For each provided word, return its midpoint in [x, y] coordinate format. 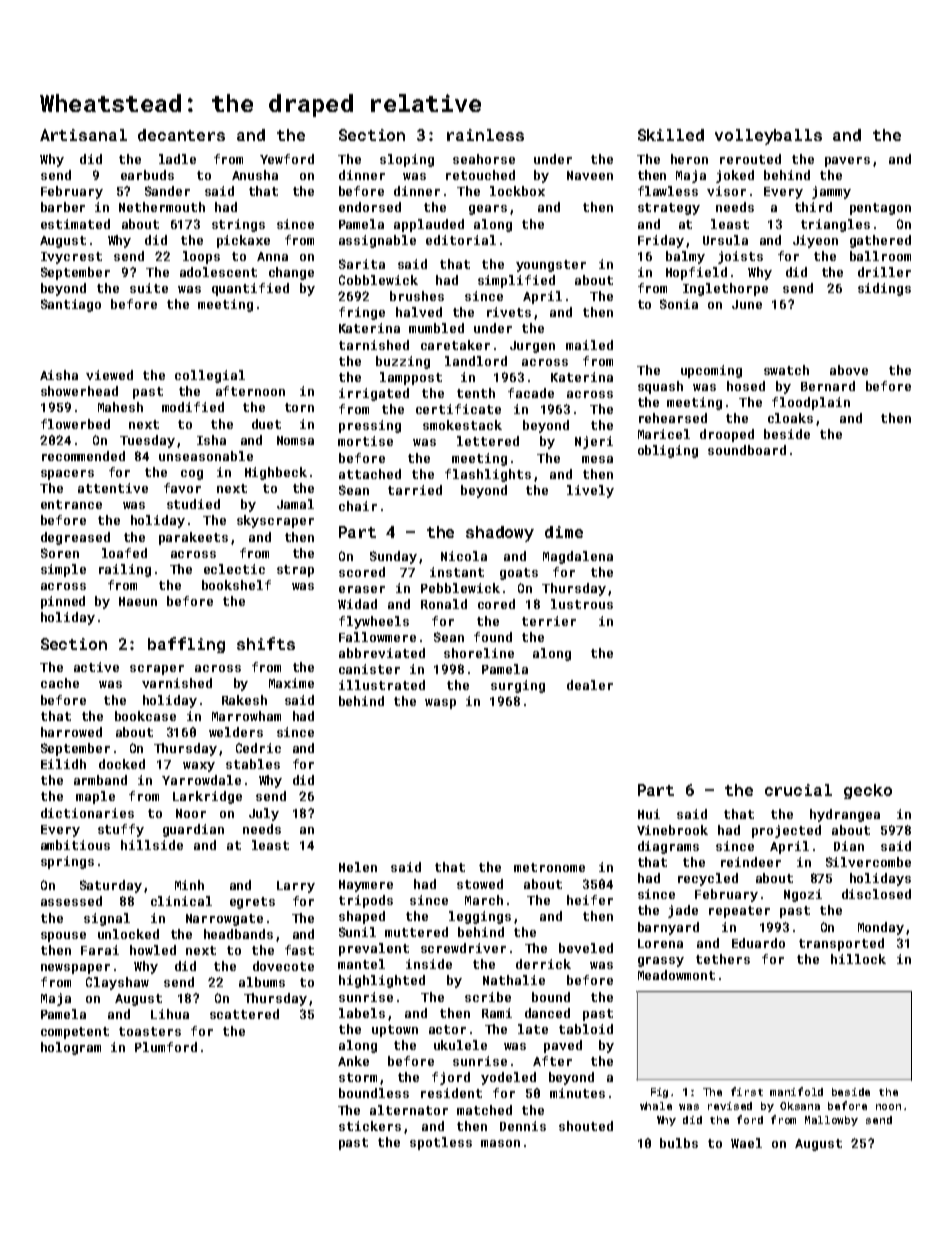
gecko [868, 791]
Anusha [255, 175]
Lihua [170, 1014]
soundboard [747, 450]
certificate [458, 409]
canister [369, 669]
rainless [485, 135]
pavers [847, 162]
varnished [177, 683]
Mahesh [120, 407]
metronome [549, 867]
